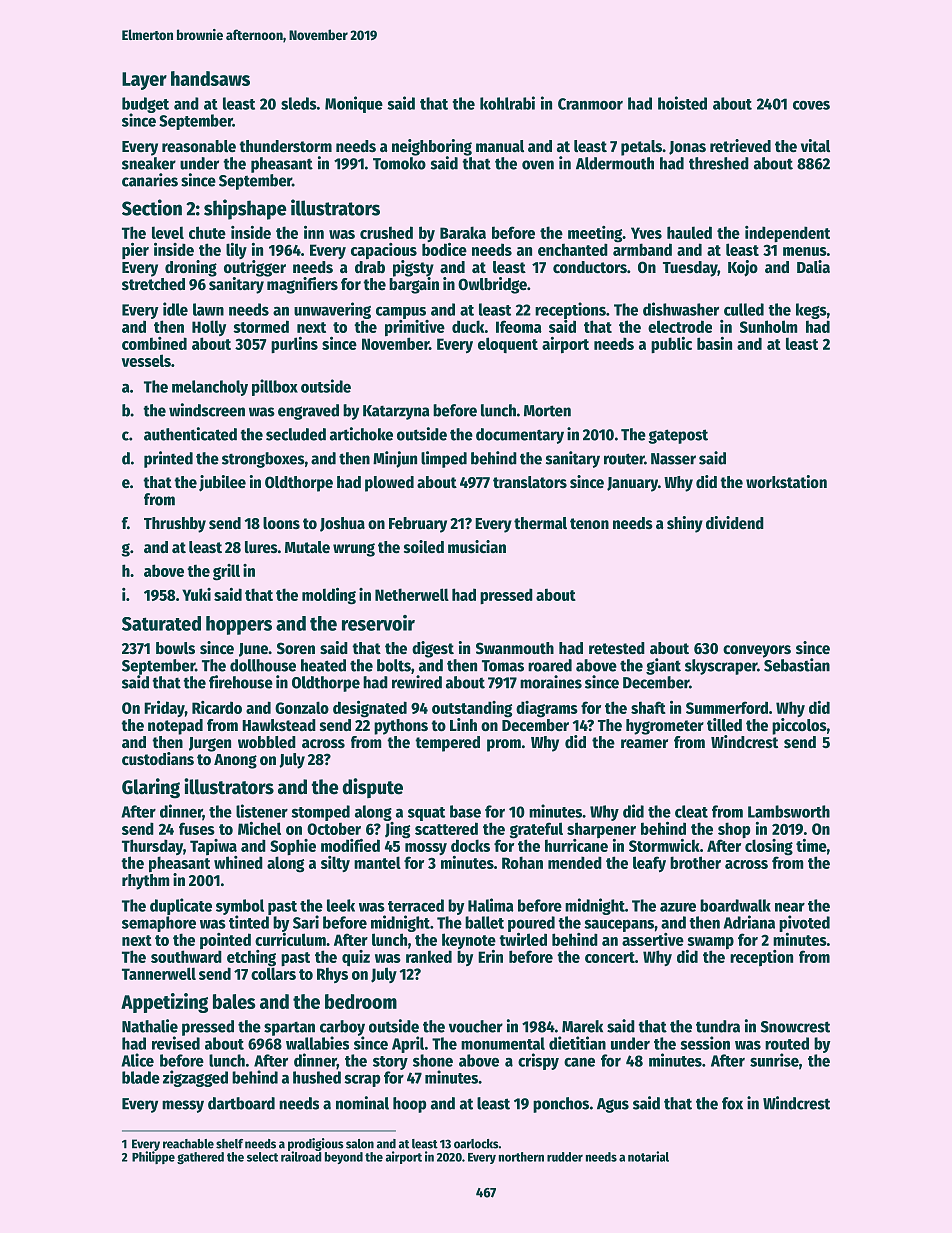 The height and width of the page is (1233, 952). What do you see at coordinates (690, 269) in the page?
I see `Tuesday` at bounding box center [690, 269].
